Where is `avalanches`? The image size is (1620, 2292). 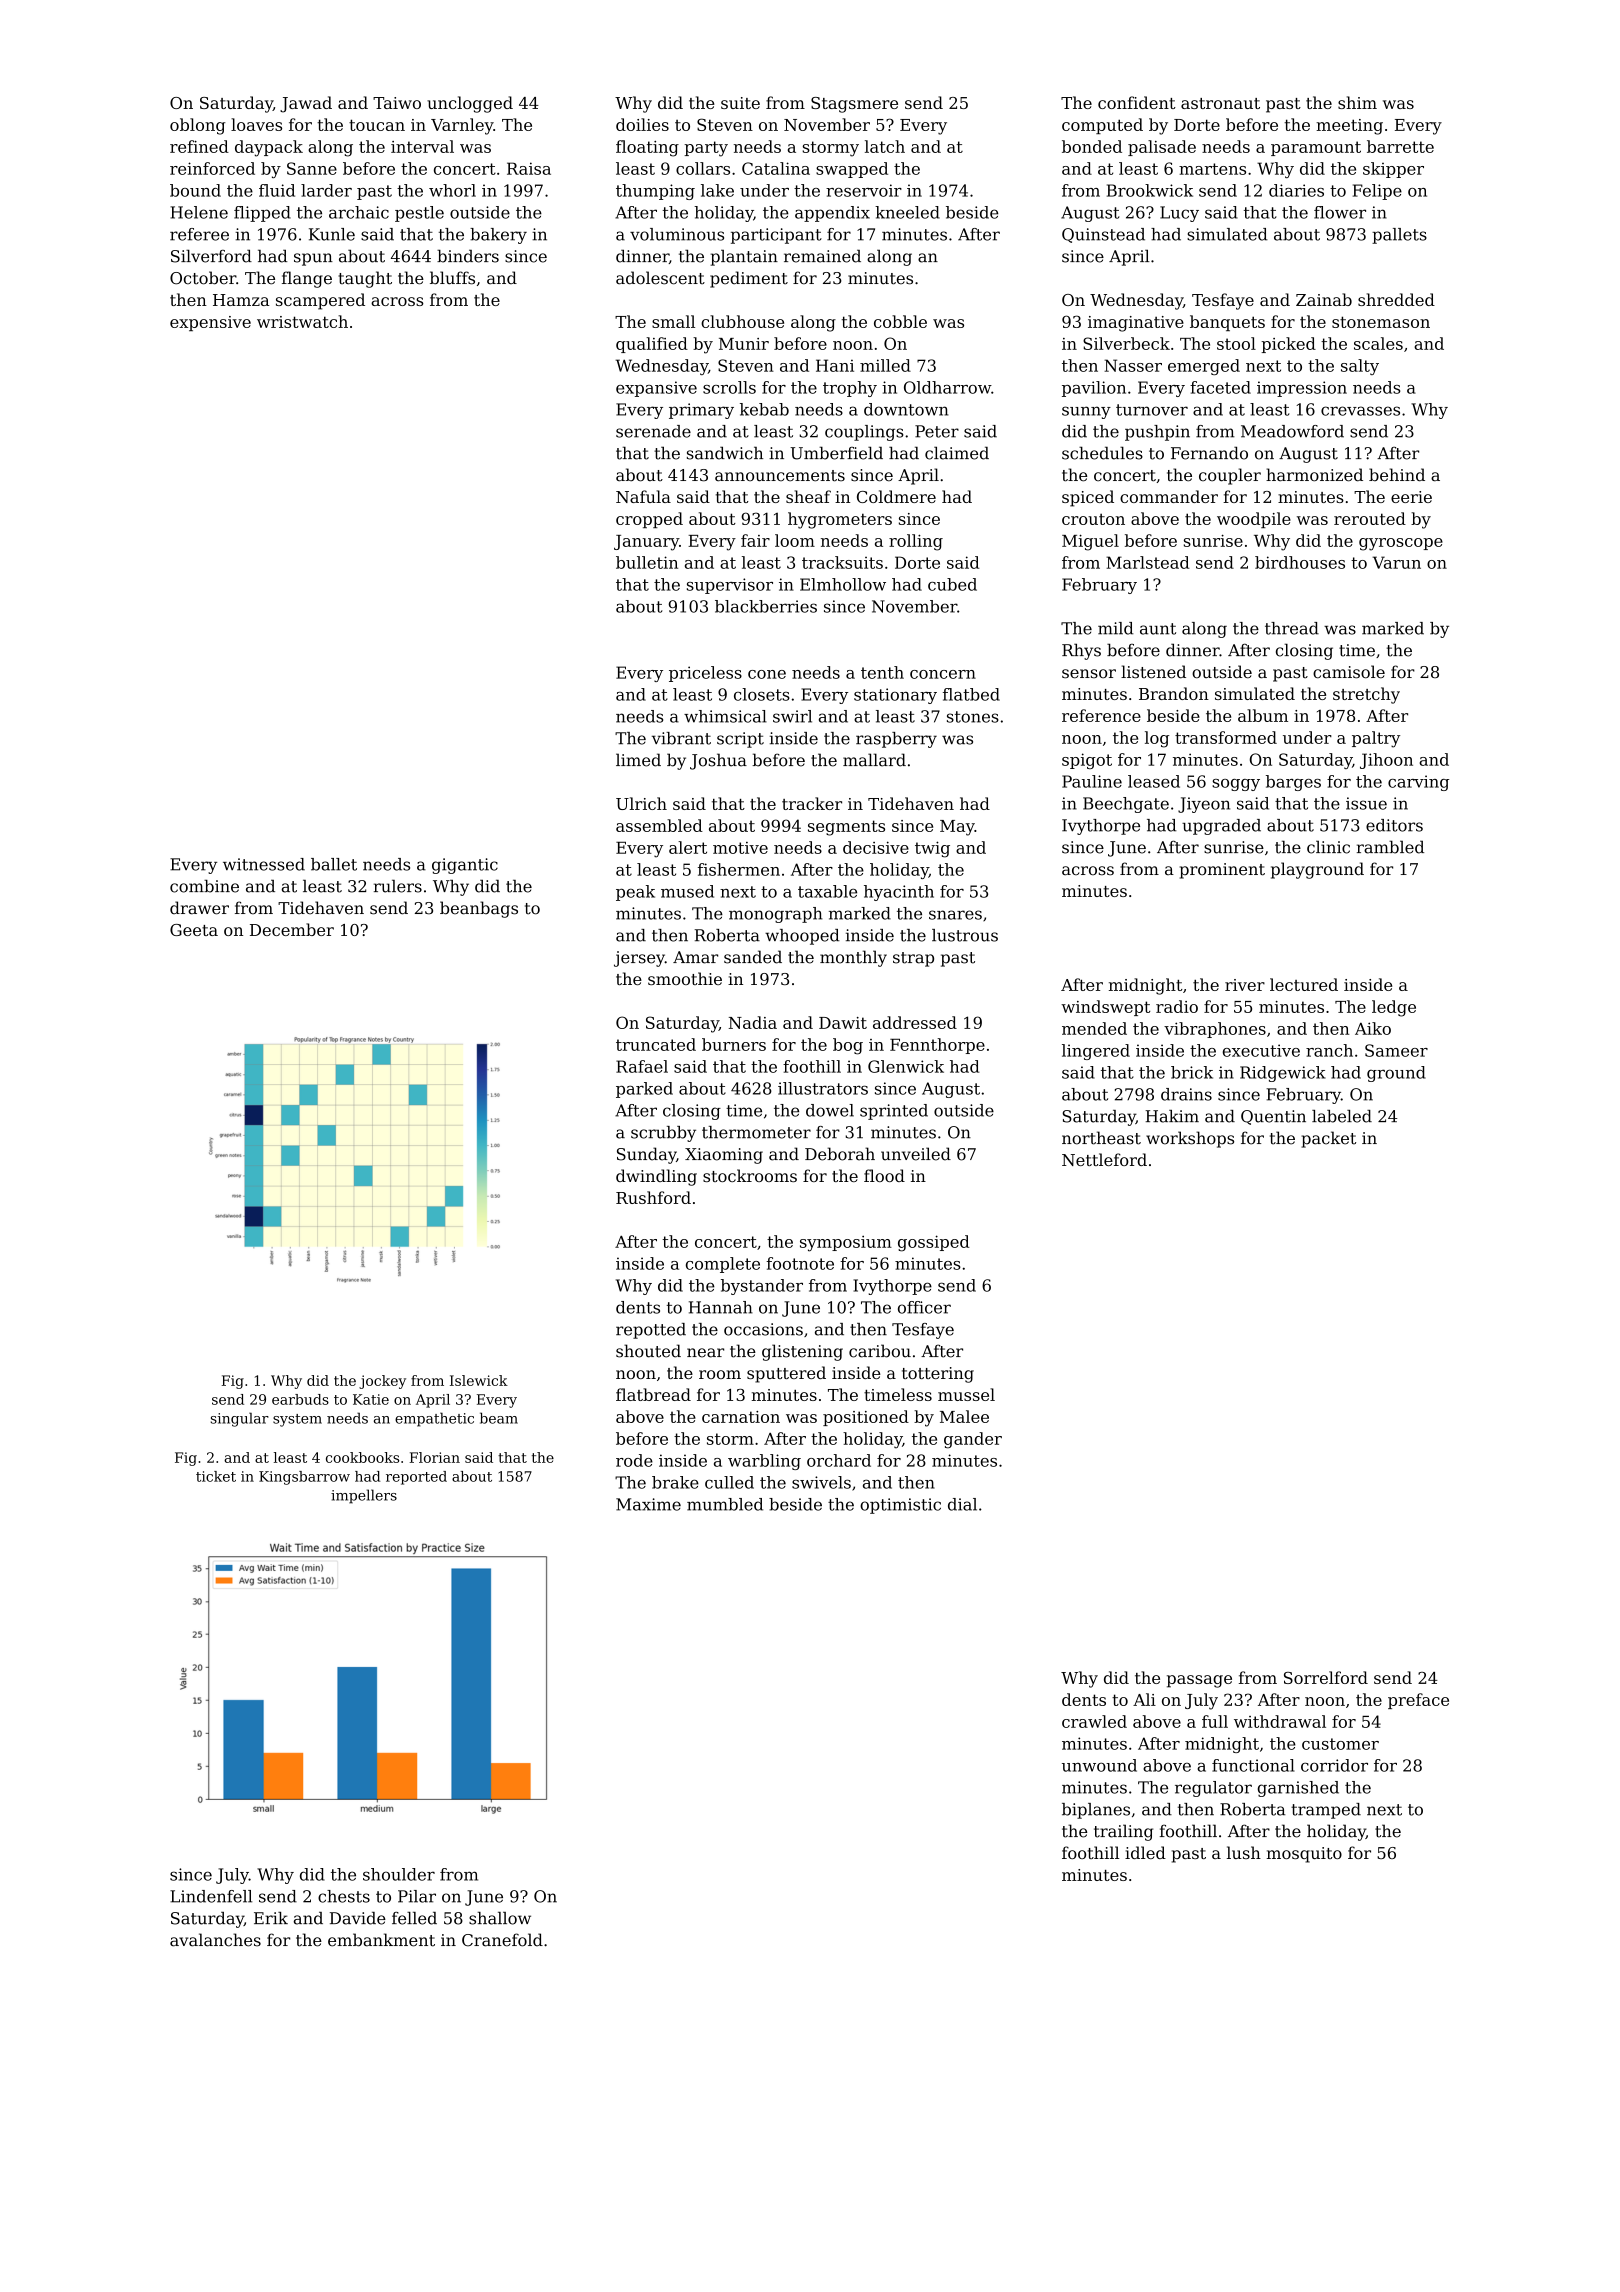 avalanches is located at coordinates (215, 1940).
